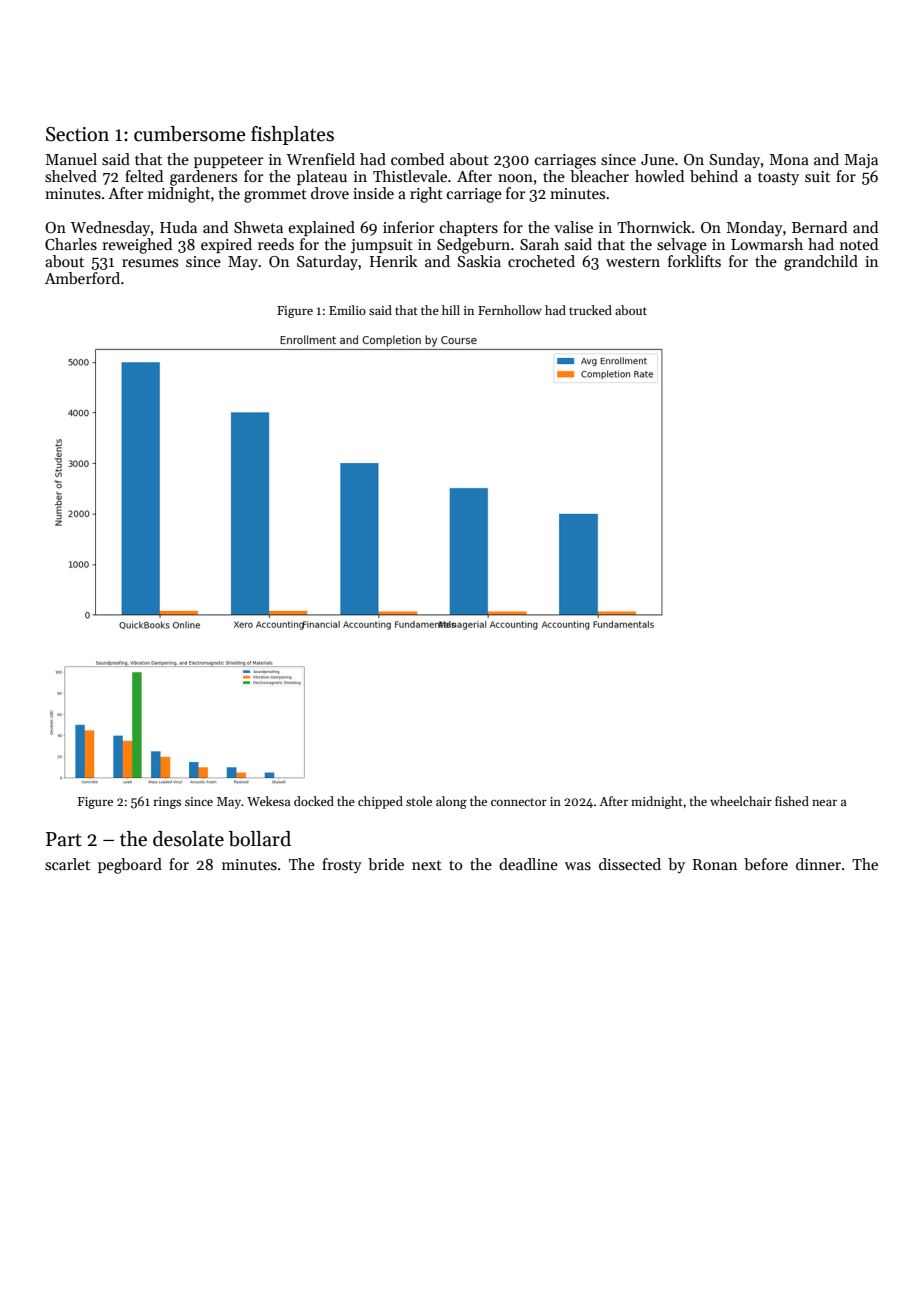 This image has width=924, height=1308. What do you see at coordinates (82, 278) in the image?
I see `Amberford` at bounding box center [82, 278].
